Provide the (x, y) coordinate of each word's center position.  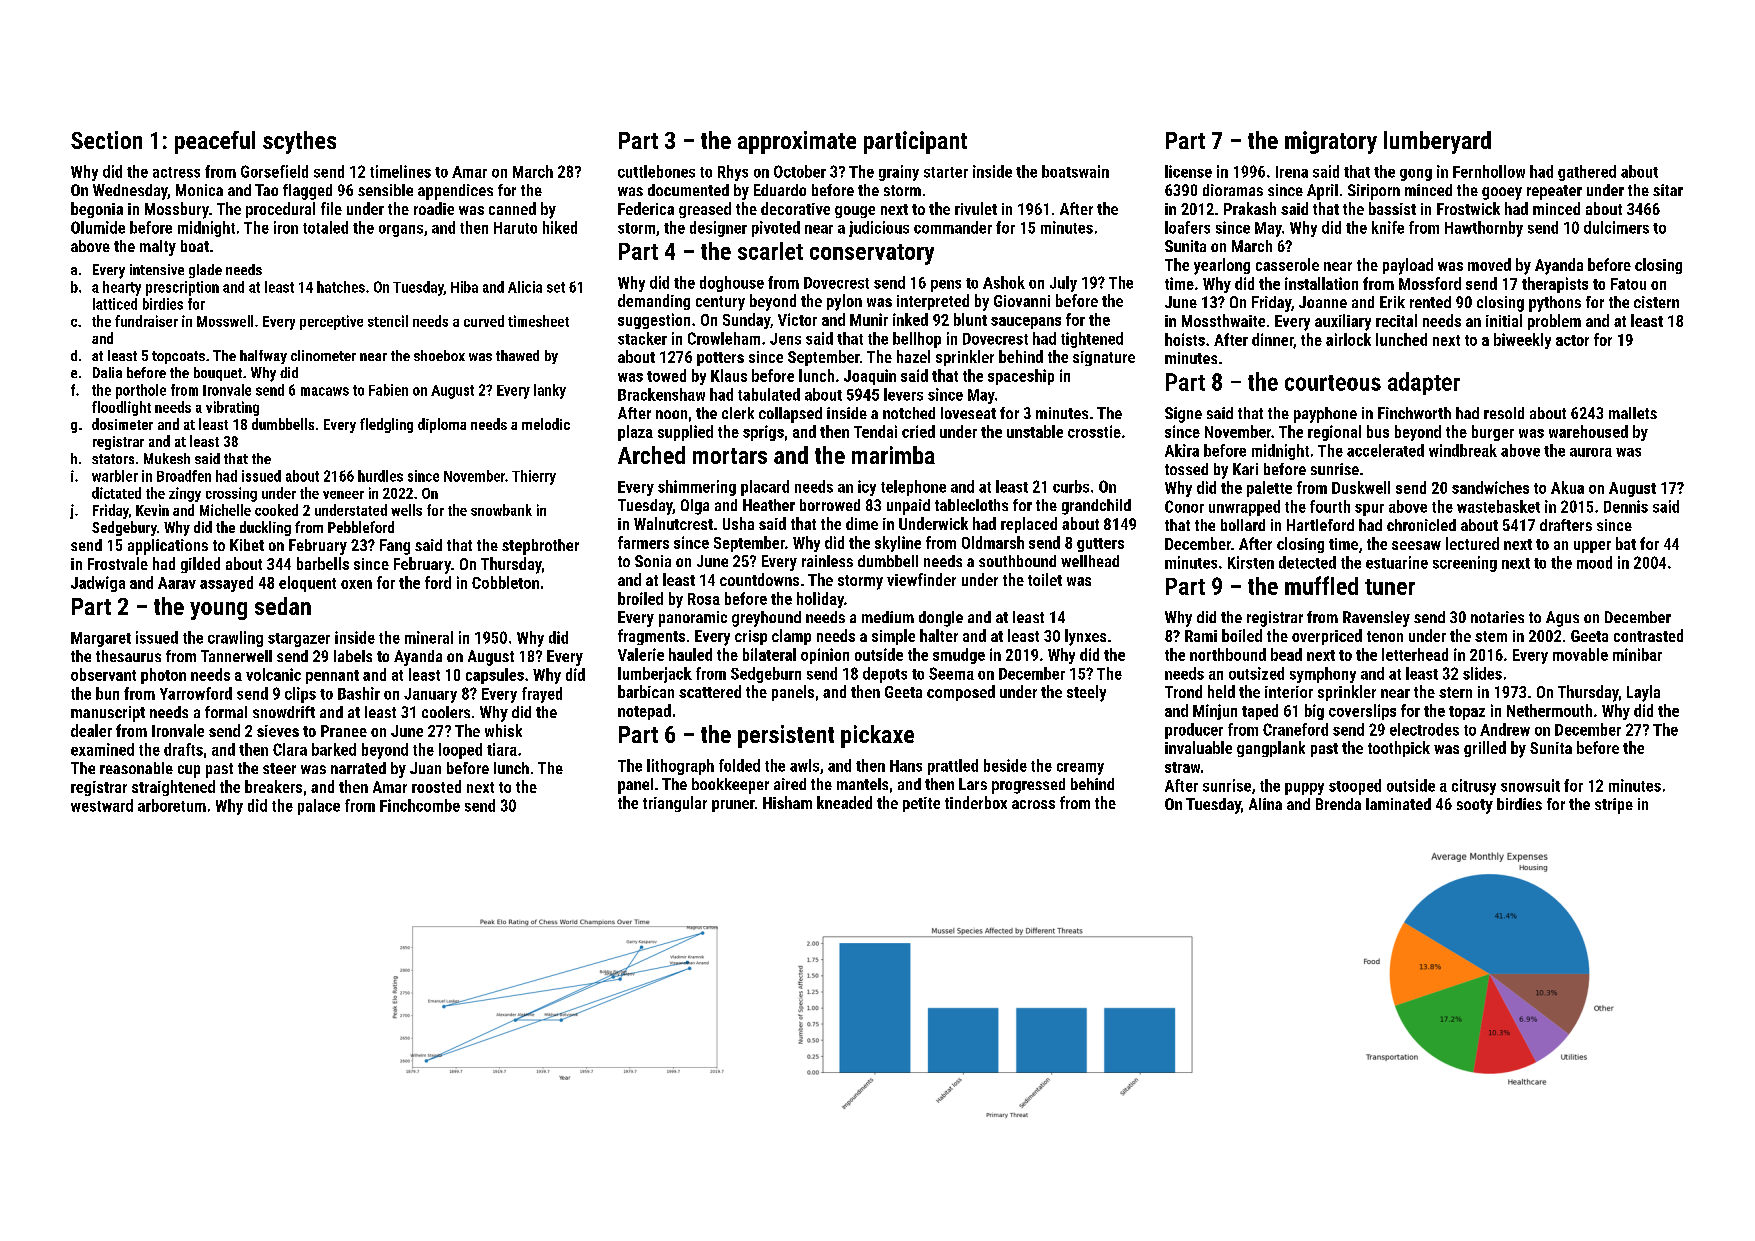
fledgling (386, 425)
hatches (341, 287)
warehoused (1588, 431)
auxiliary (1343, 322)
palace (319, 807)
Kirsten (1251, 562)
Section (106, 140)
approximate (797, 142)
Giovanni (1022, 301)
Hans (906, 766)
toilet (1045, 579)
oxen (356, 584)
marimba (893, 455)
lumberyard (1437, 142)
